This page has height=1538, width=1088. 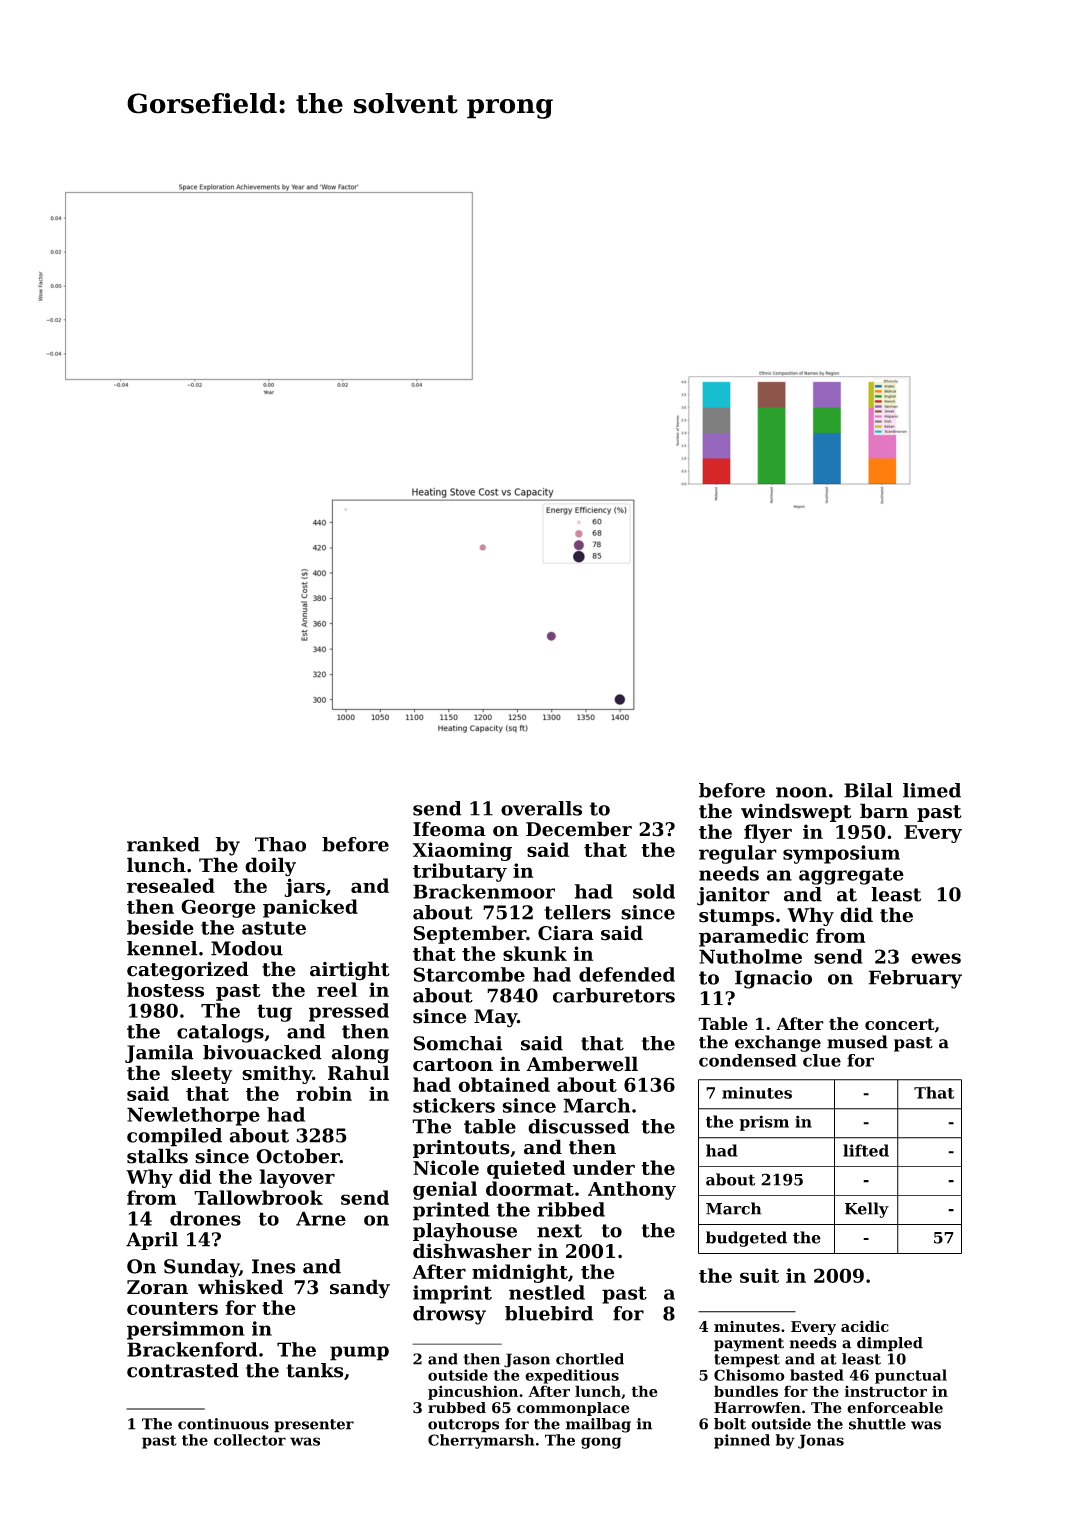 What do you see at coordinates (932, 790) in the page?
I see `limed` at bounding box center [932, 790].
